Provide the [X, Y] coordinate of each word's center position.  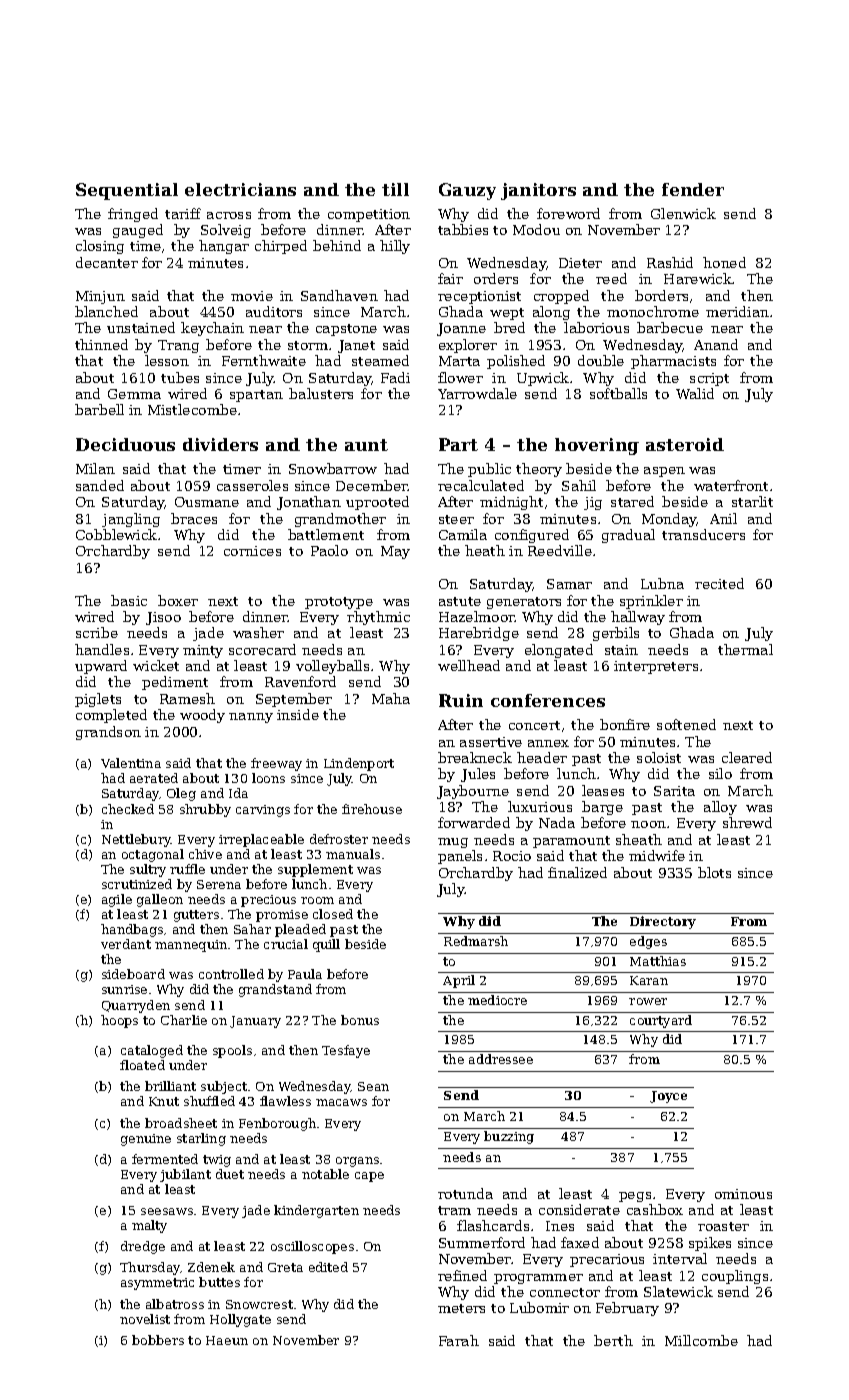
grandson [108, 733]
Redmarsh [476, 941]
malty [149, 1226]
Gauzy [467, 191]
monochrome [653, 311]
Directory [663, 922]
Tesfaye [346, 1051]
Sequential [127, 191]
